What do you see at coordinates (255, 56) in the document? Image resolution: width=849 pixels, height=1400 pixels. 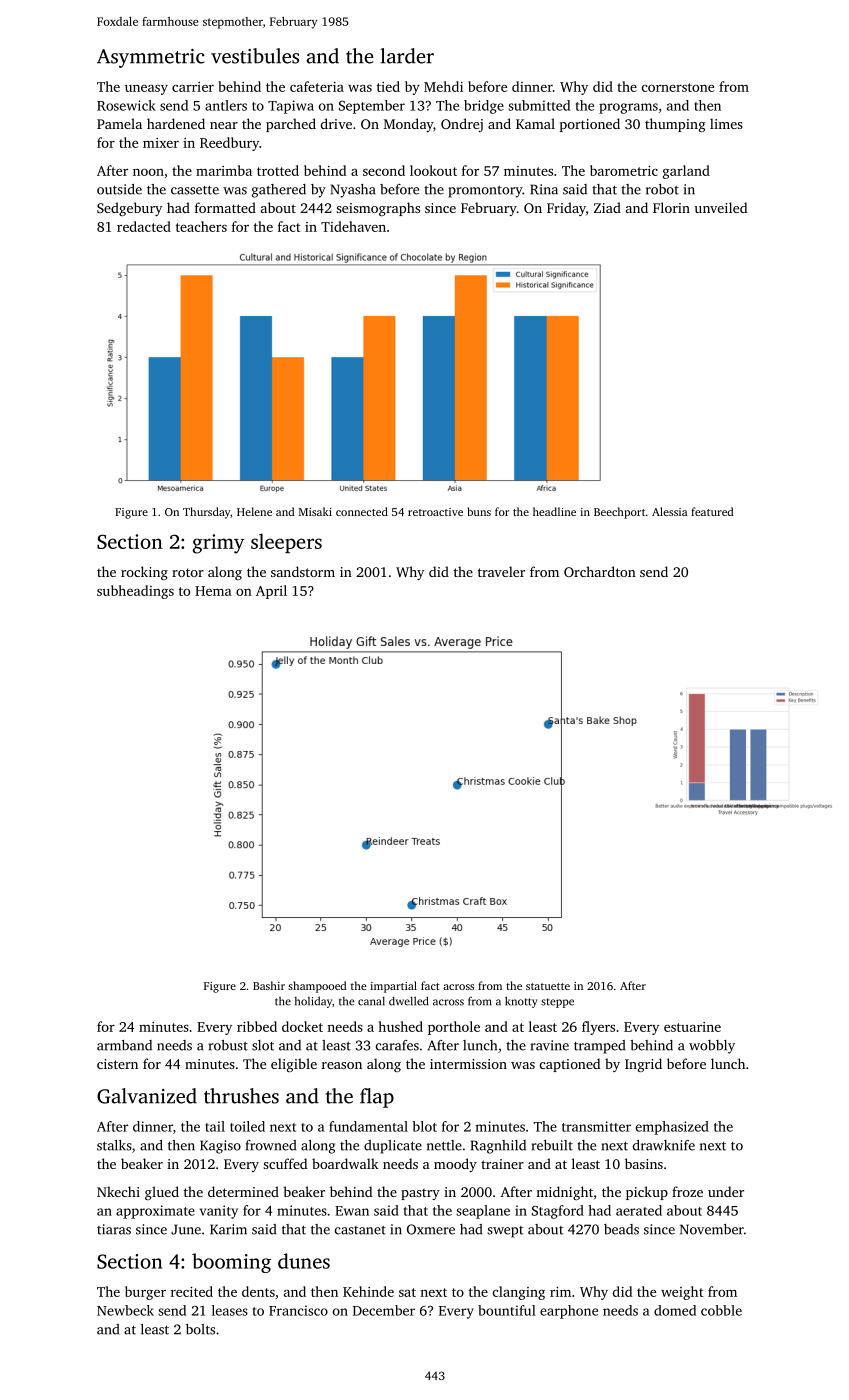 I see `vestibules` at bounding box center [255, 56].
